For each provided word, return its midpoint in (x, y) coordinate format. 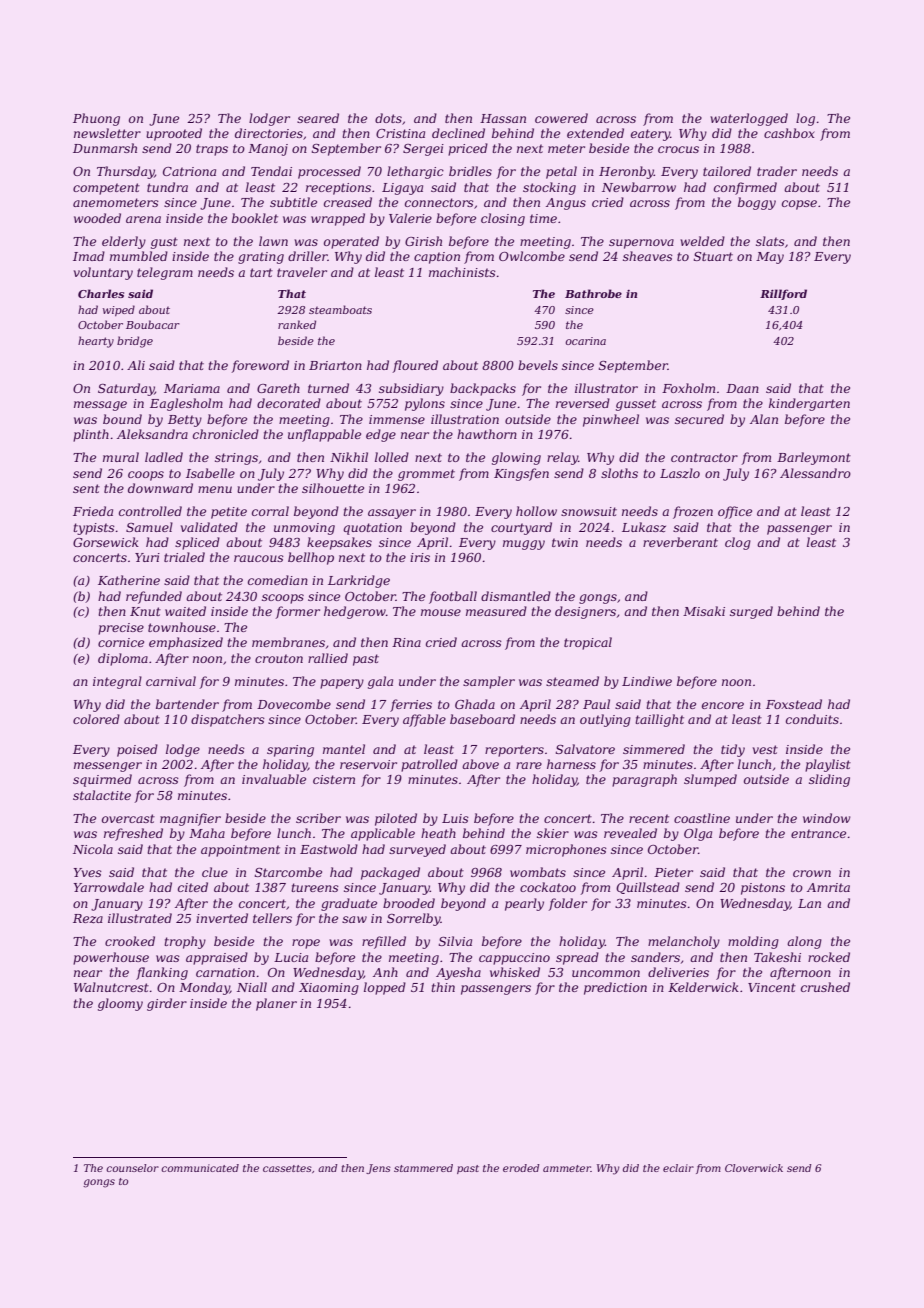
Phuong (96, 119)
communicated (200, 1168)
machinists (462, 272)
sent (86, 488)
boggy (757, 203)
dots (388, 118)
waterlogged (749, 119)
